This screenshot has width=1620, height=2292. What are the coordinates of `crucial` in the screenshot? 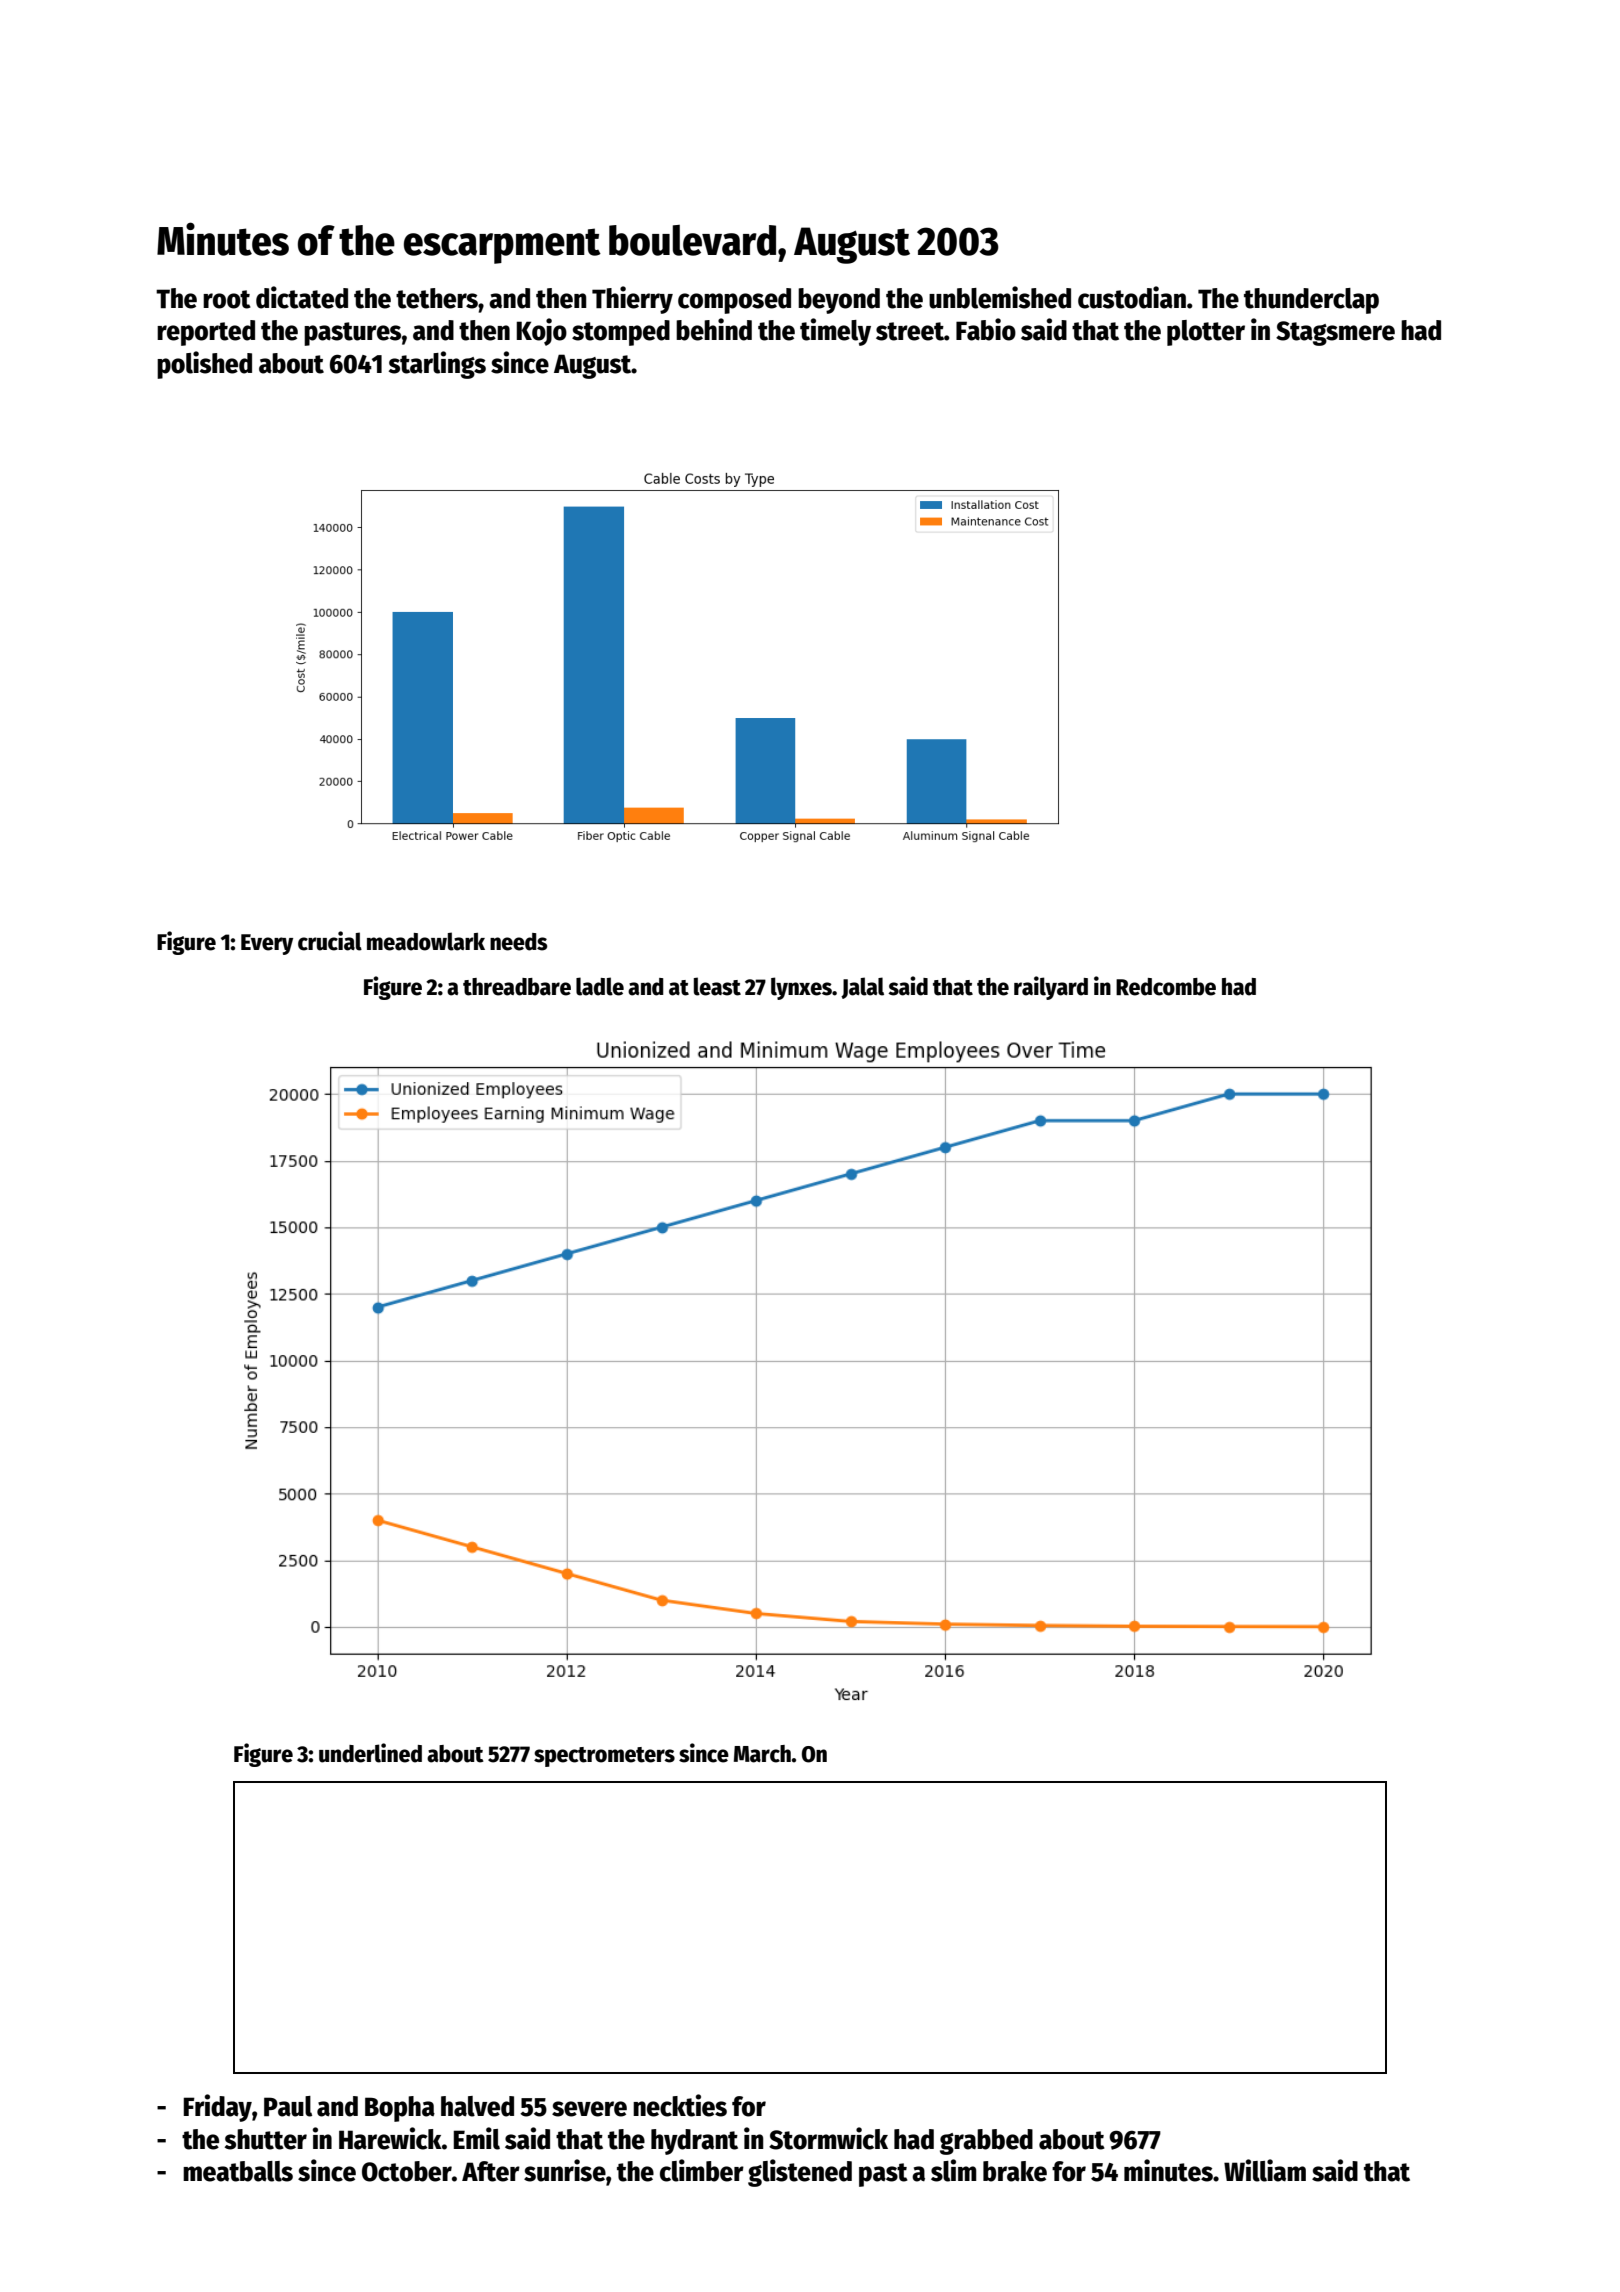 It's located at (330, 941).
